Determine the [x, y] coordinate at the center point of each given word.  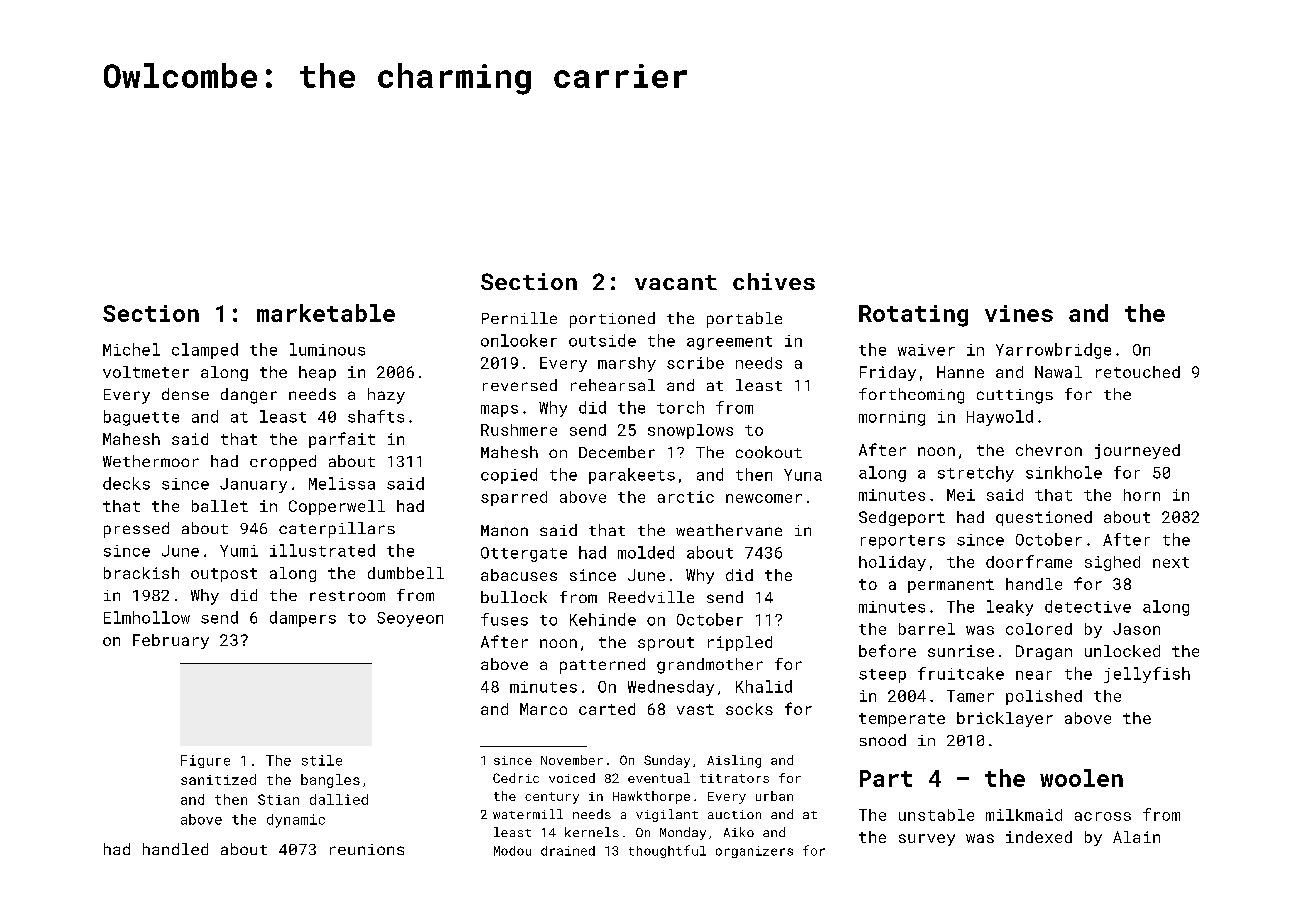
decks [126, 483]
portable [744, 320]
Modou [512, 851]
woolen [1081, 778]
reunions [367, 849]
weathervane [729, 530]
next [1171, 562]
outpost [224, 575]
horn [1142, 495]
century [552, 798]
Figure [205, 761]
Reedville [651, 597]
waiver [926, 350]
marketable [326, 313]
